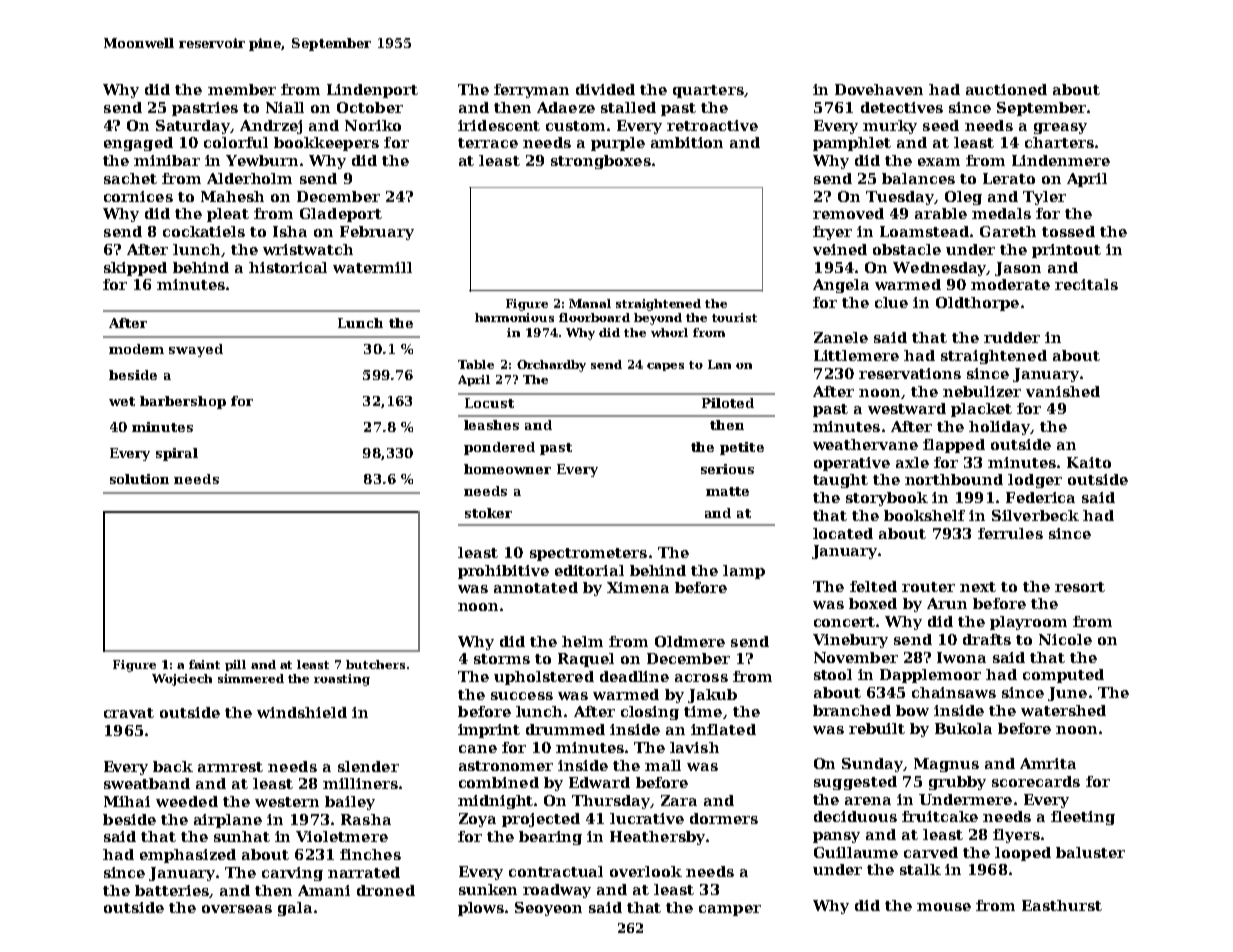  What do you see at coordinates (177, 454) in the screenshot?
I see `spiral` at bounding box center [177, 454].
